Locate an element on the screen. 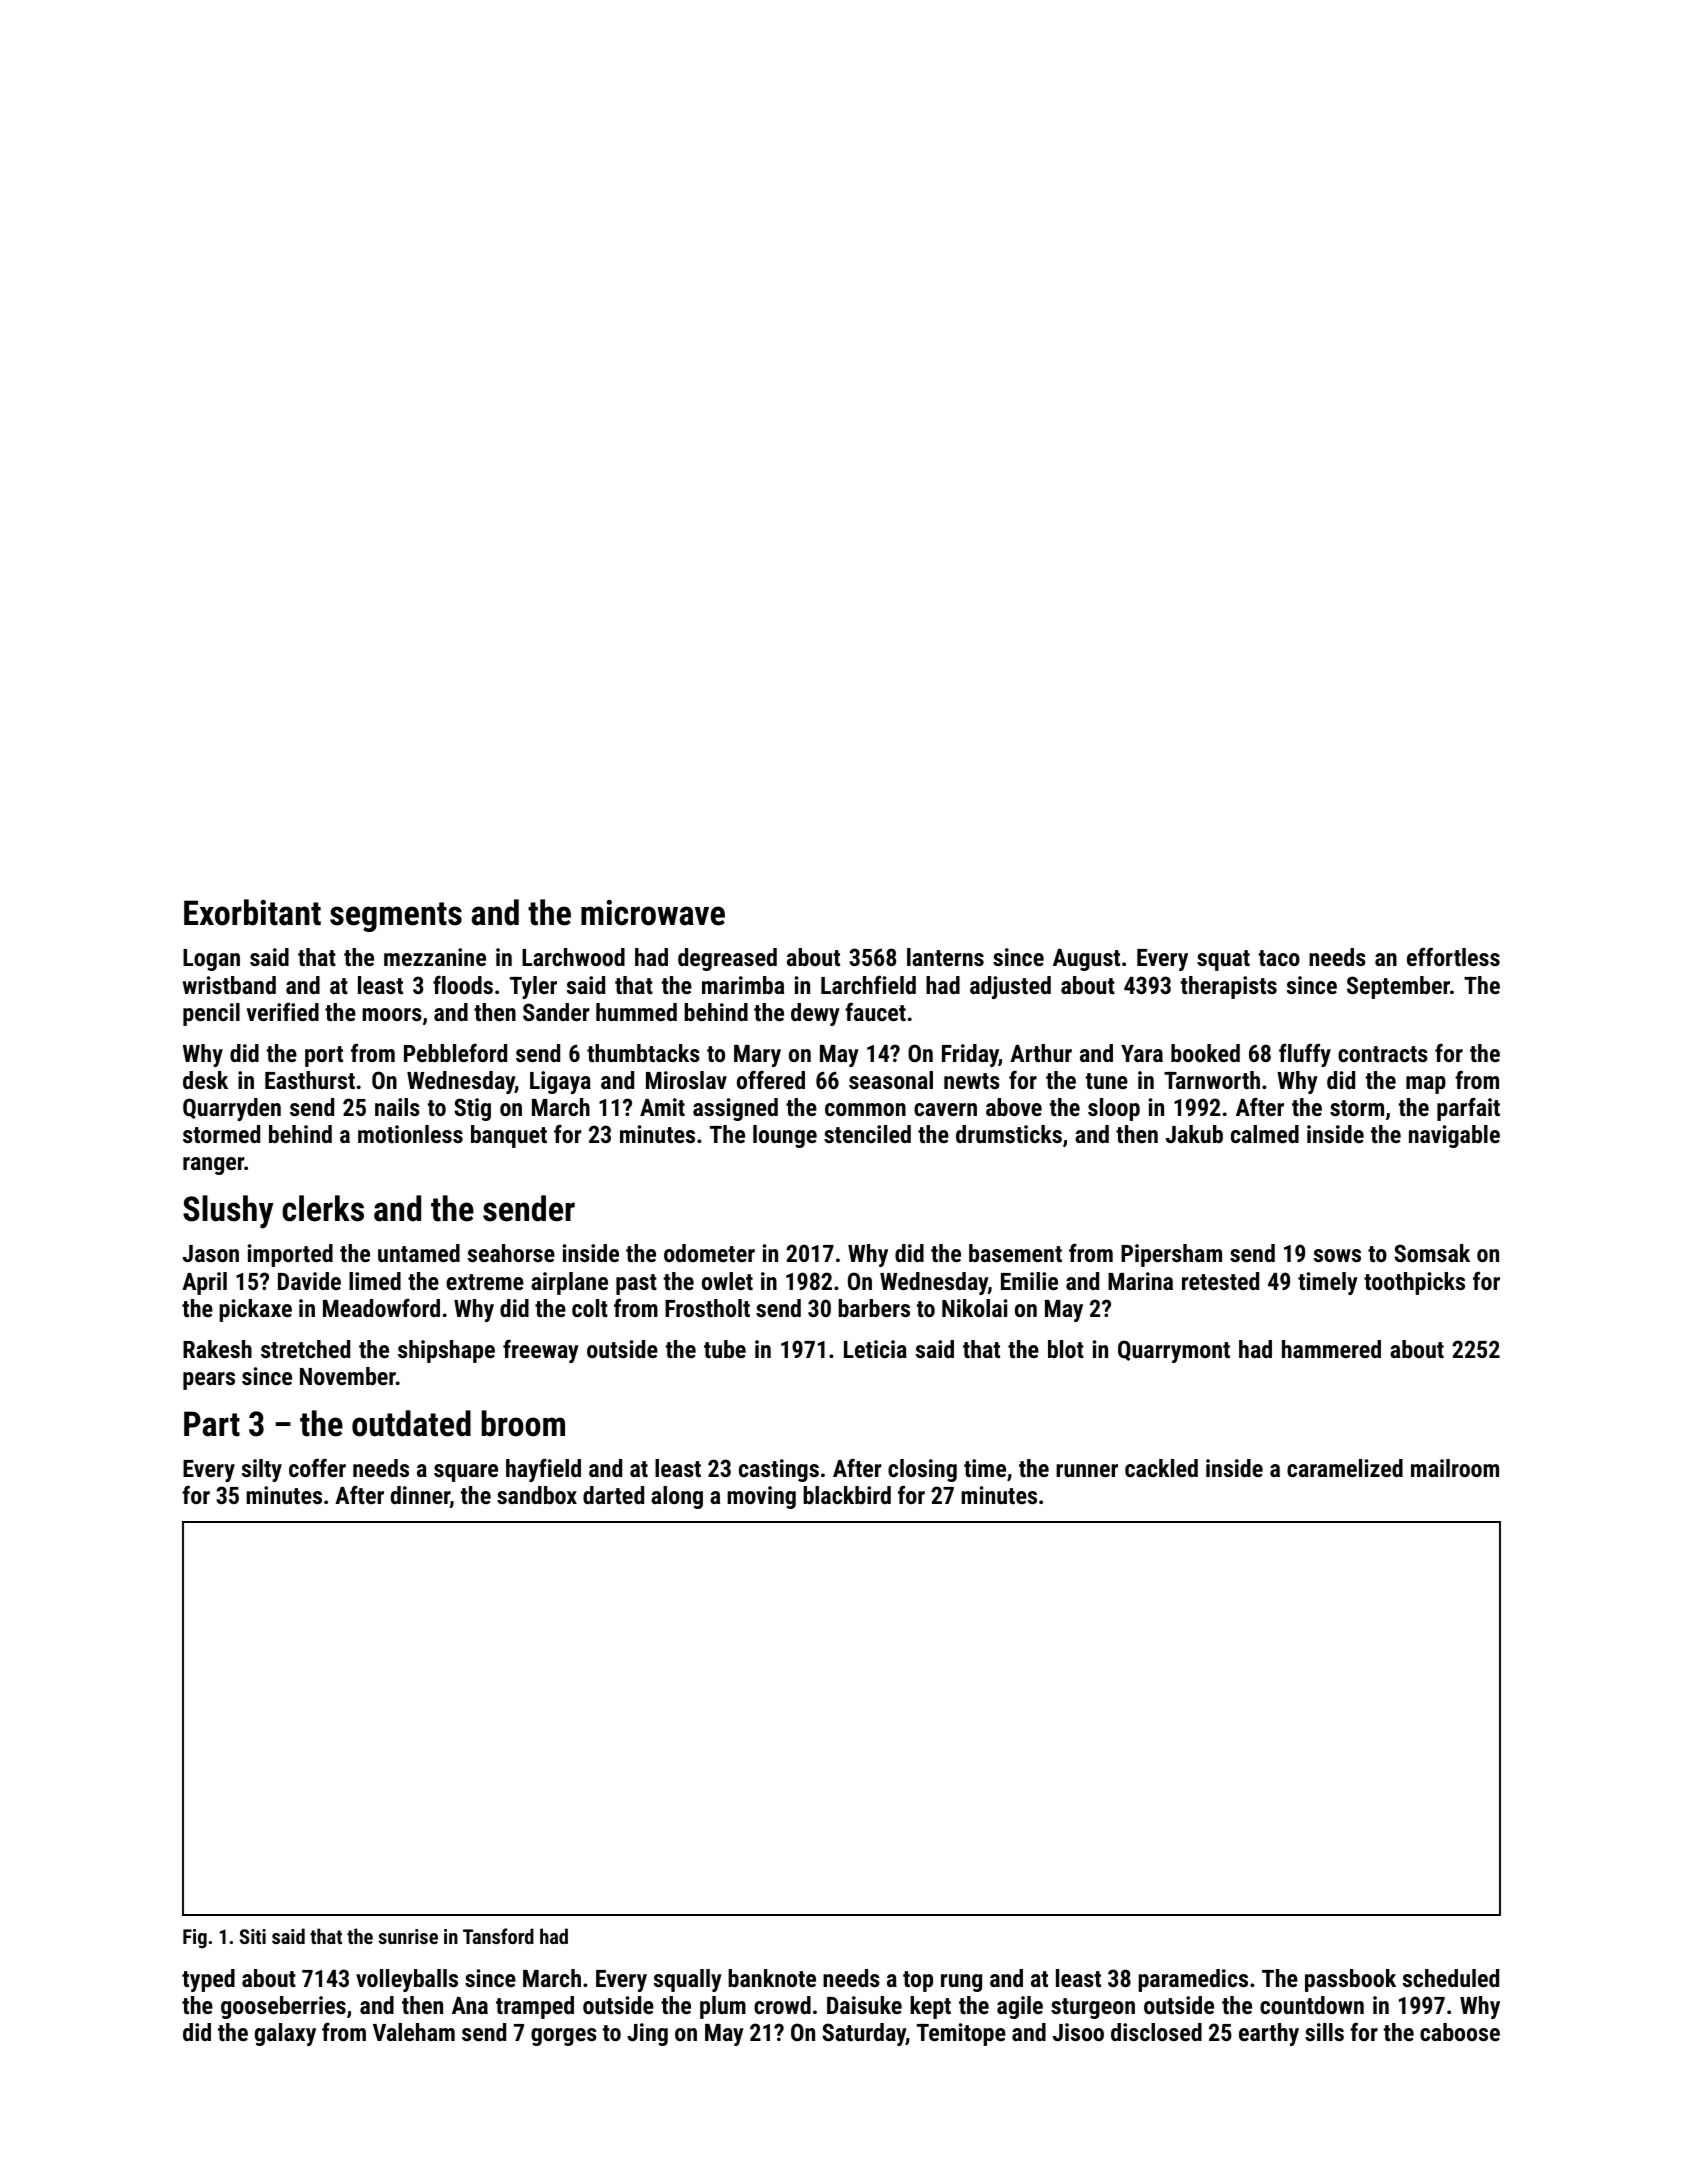 The width and height of the screenshot is (1683, 2178). Amit is located at coordinates (662, 1107).
